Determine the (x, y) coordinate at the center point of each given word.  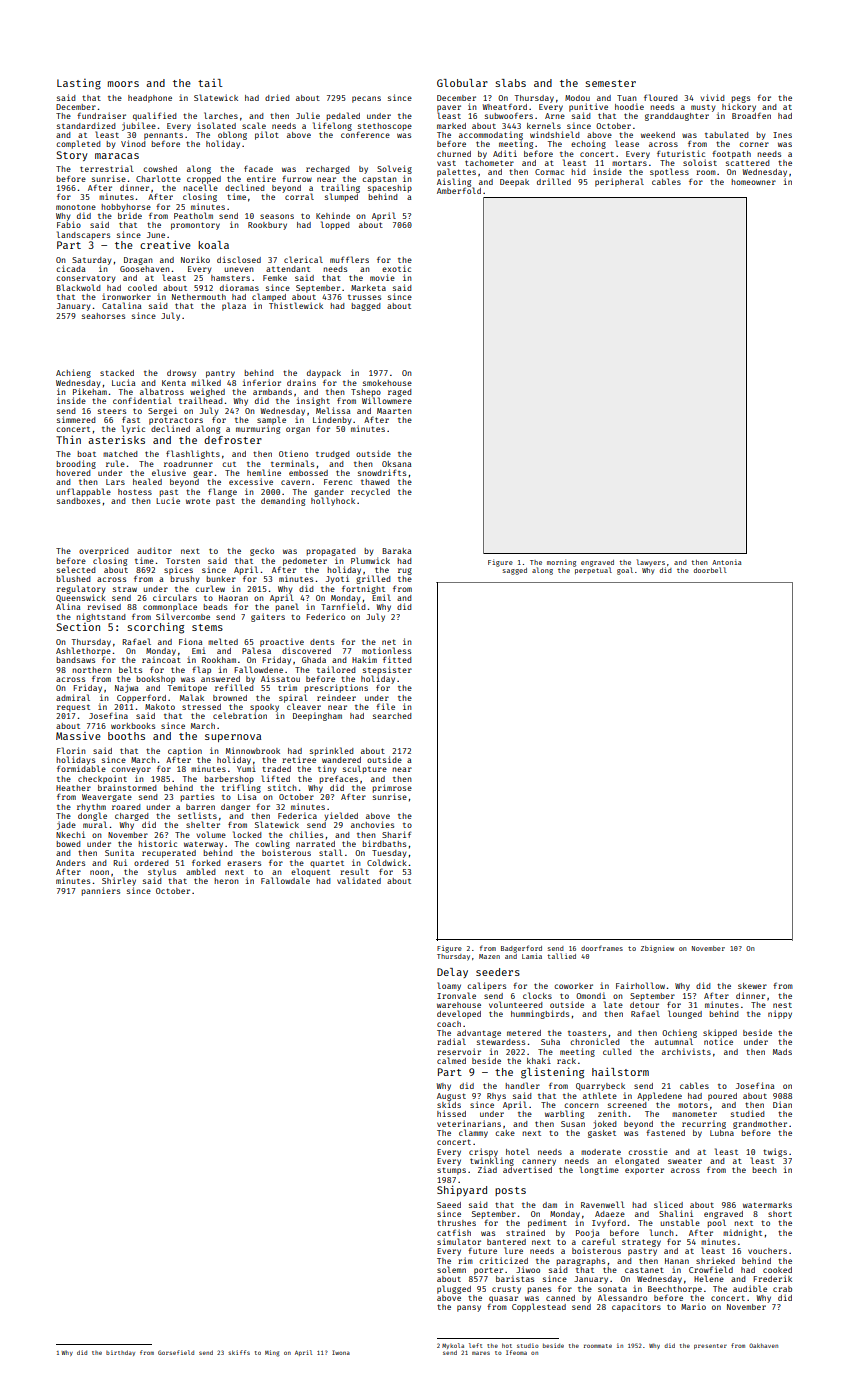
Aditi (505, 153)
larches (221, 115)
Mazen (489, 956)
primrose (392, 788)
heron (226, 881)
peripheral (619, 182)
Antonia (726, 562)
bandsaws (75, 660)
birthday (120, 1353)
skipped (720, 1033)
